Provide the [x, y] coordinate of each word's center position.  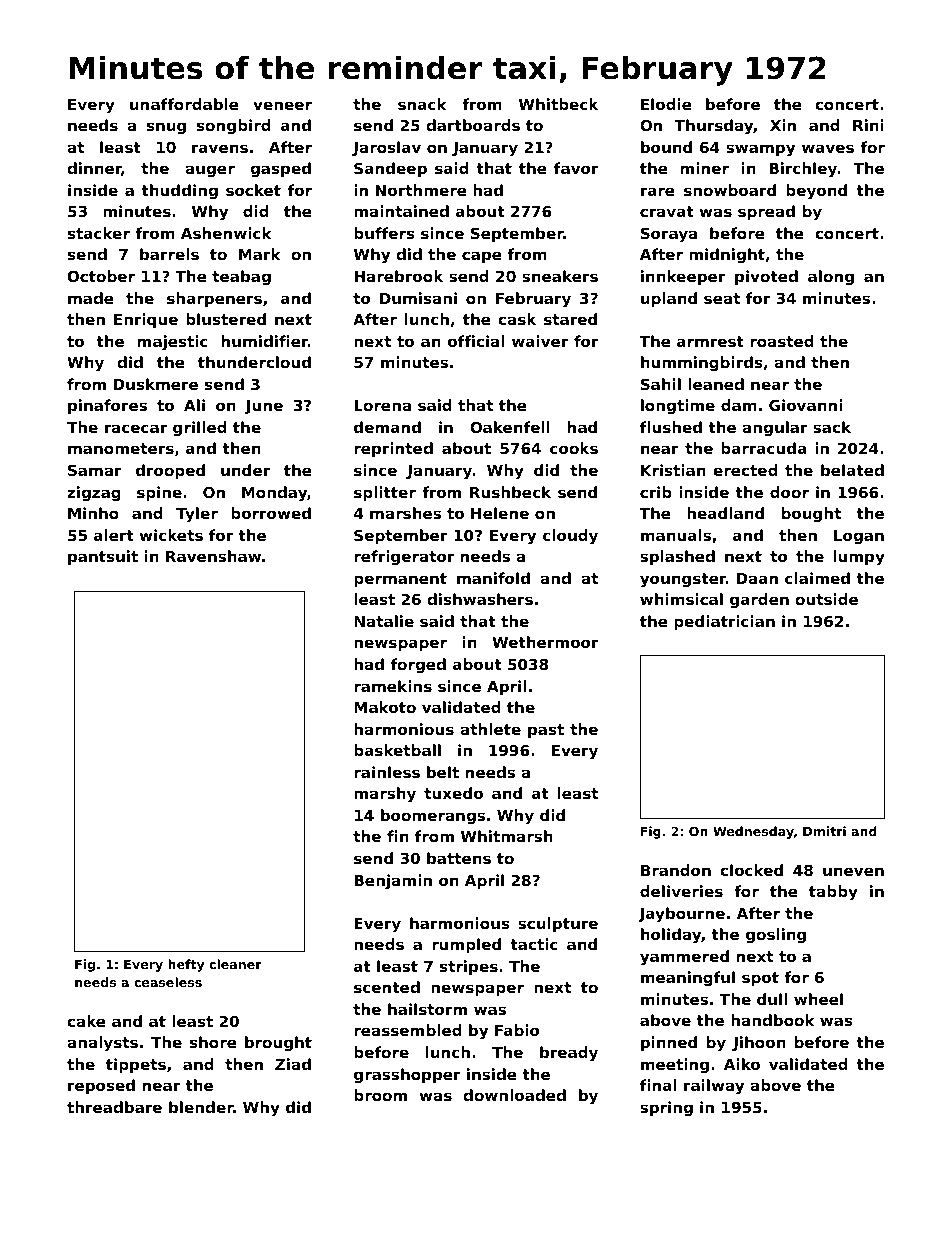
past [546, 731]
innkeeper [683, 277]
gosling [776, 935]
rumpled [466, 945]
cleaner [235, 964]
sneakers [560, 276]
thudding [179, 191]
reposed [101, 1086]
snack [422, 104]
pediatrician [724, 622]
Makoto [385, 707]
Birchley [803, 170]
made [91, 298]
